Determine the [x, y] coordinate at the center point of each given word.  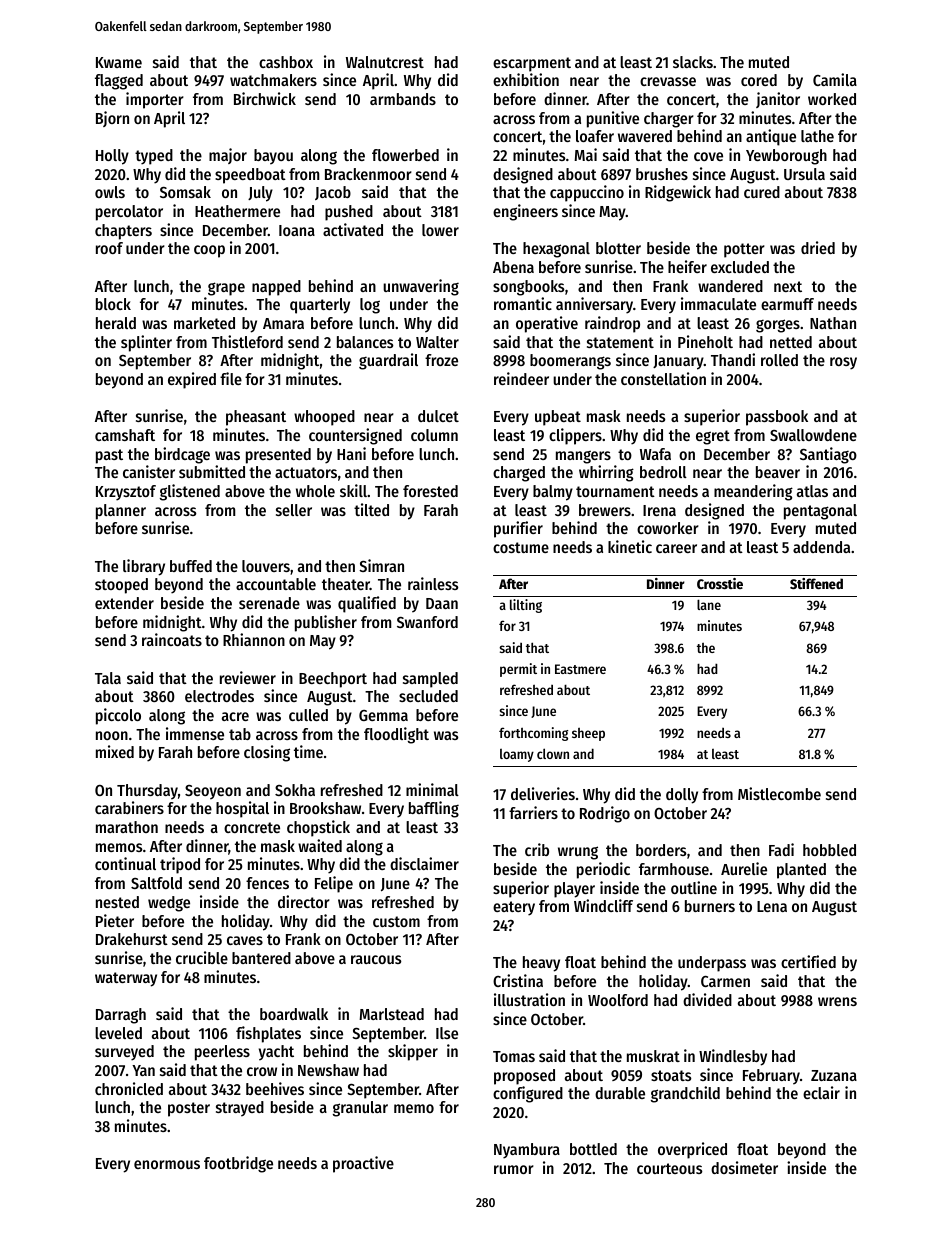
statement [620, 342]
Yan [143, 1070]
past [109, 456]
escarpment [532, 64]
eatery [514, 908]
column [434, 435]
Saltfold [156, 883]
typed [154, 157]
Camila [835, 79]
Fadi [781, 849]
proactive [363, 1164]
